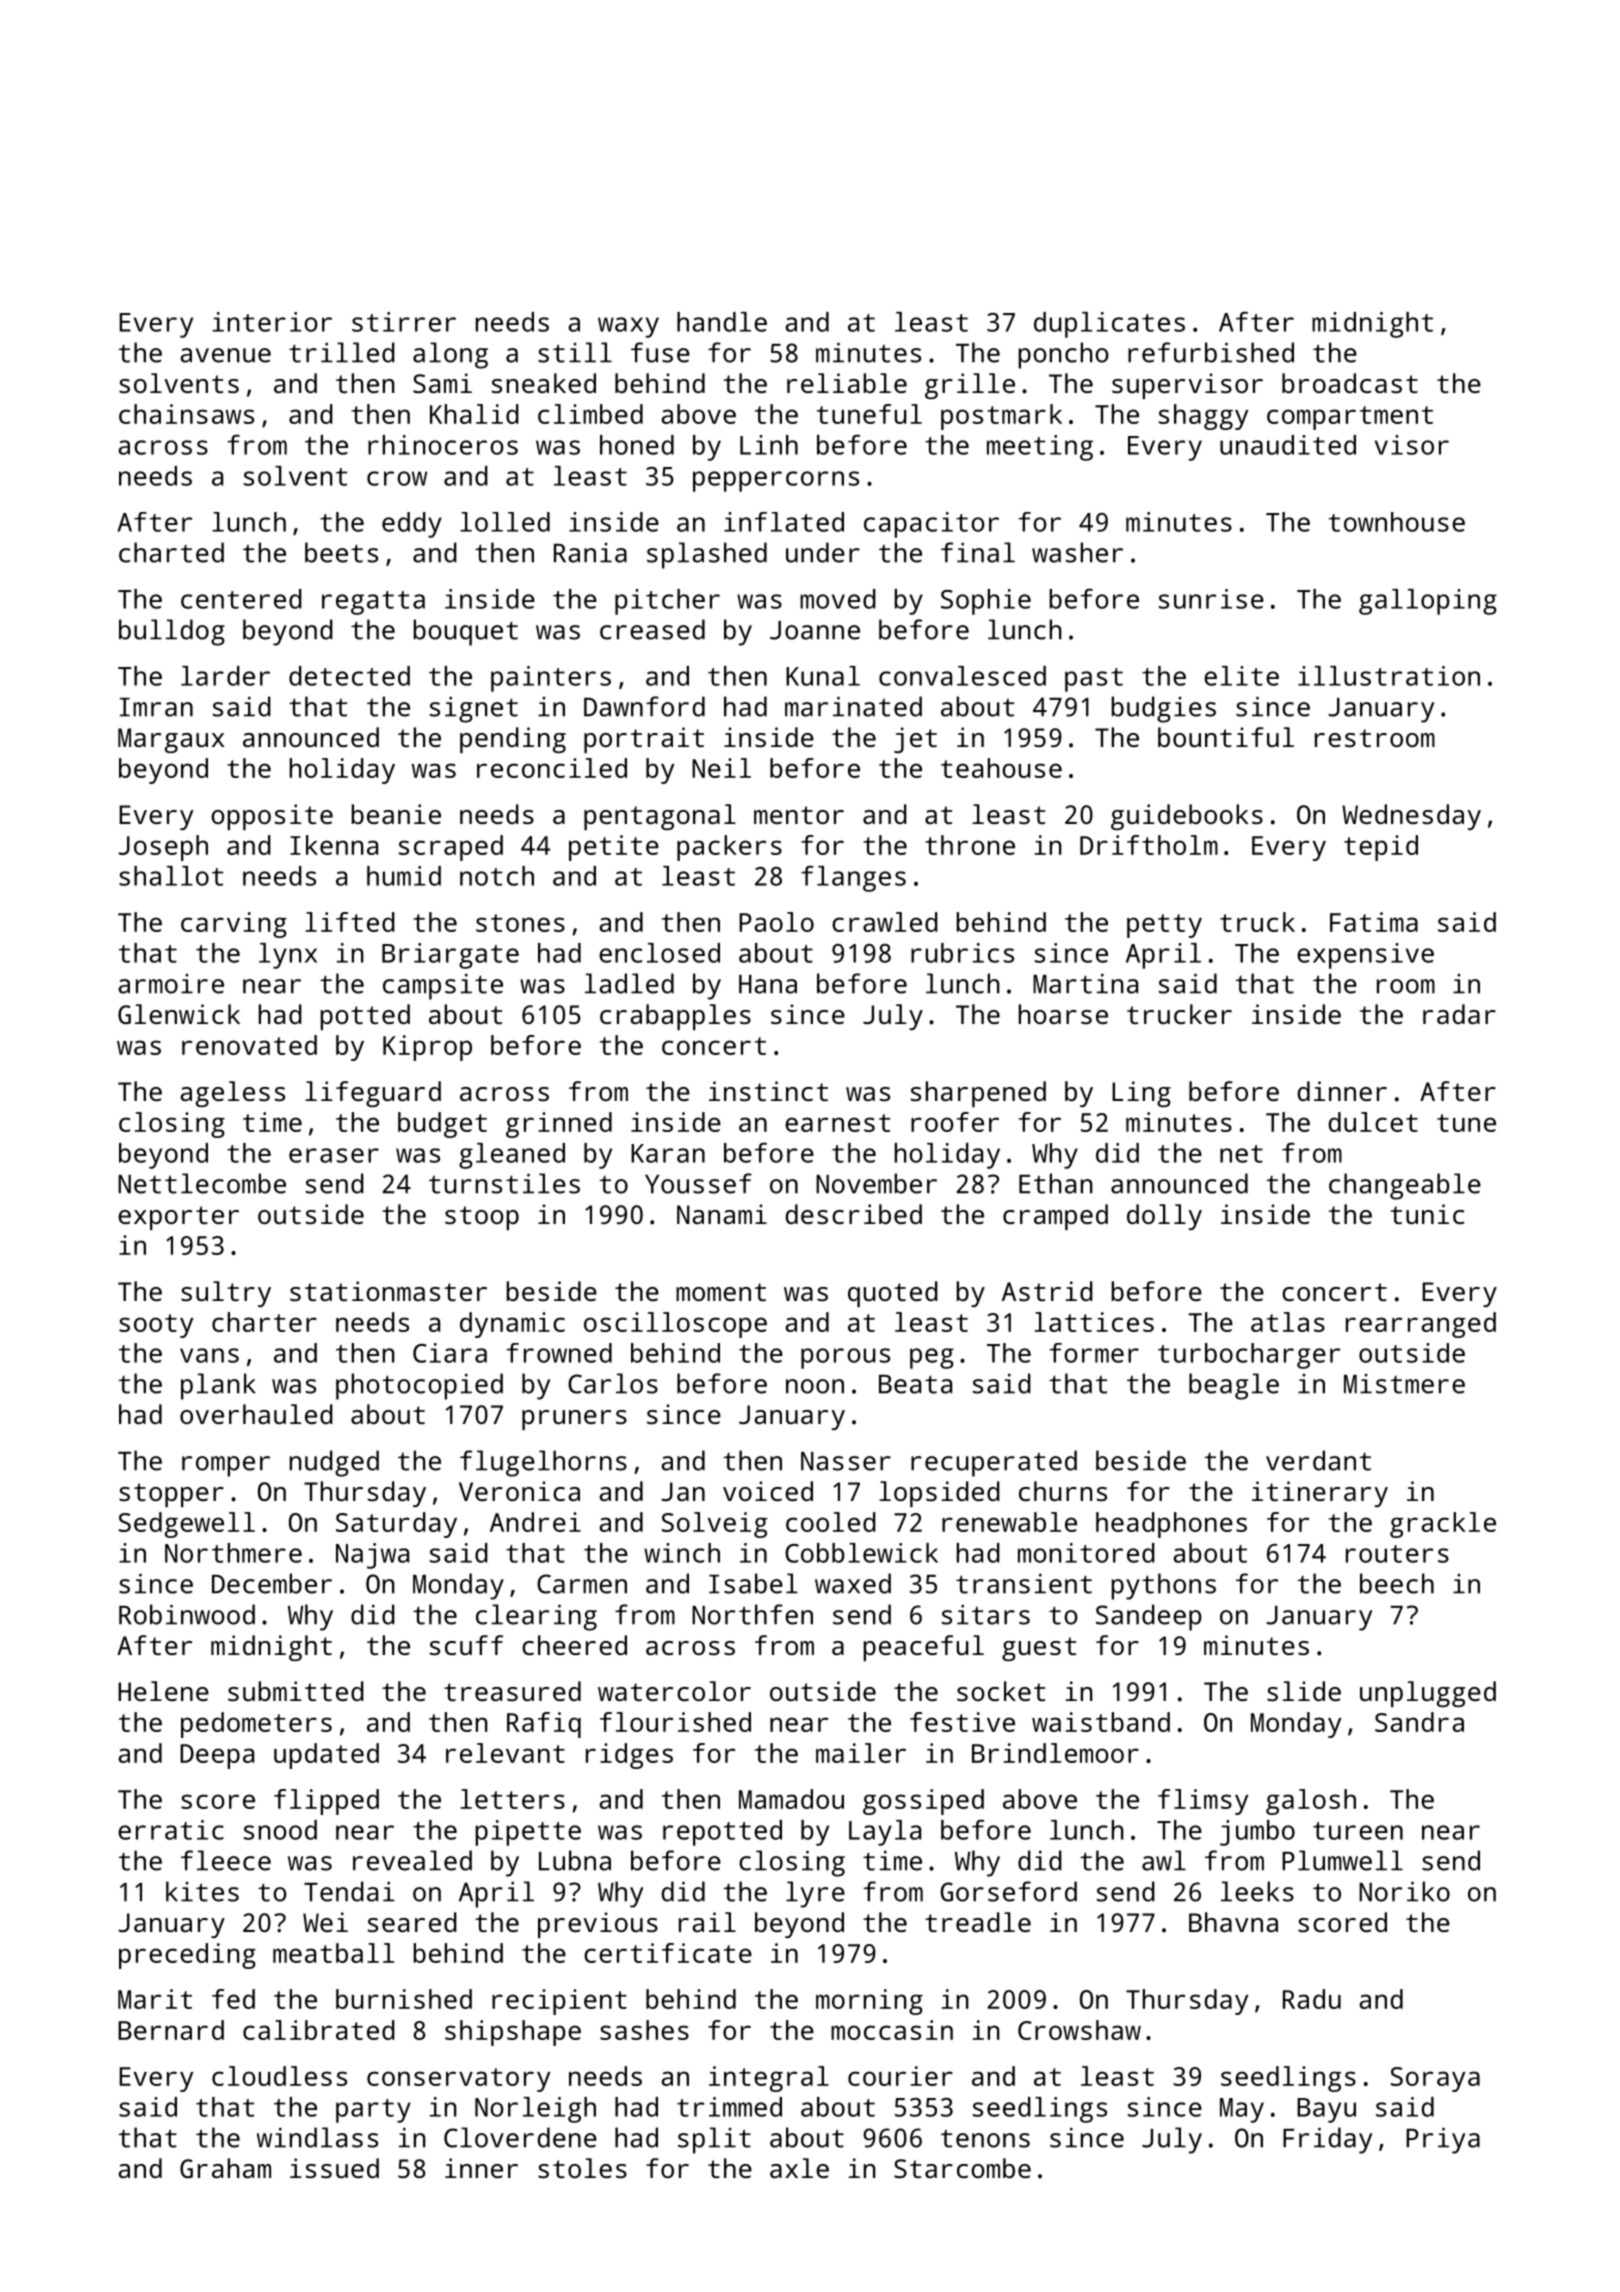  Describe the element at coordinates (1428, 602) in the screenshot. I see `galloping` at that location.
